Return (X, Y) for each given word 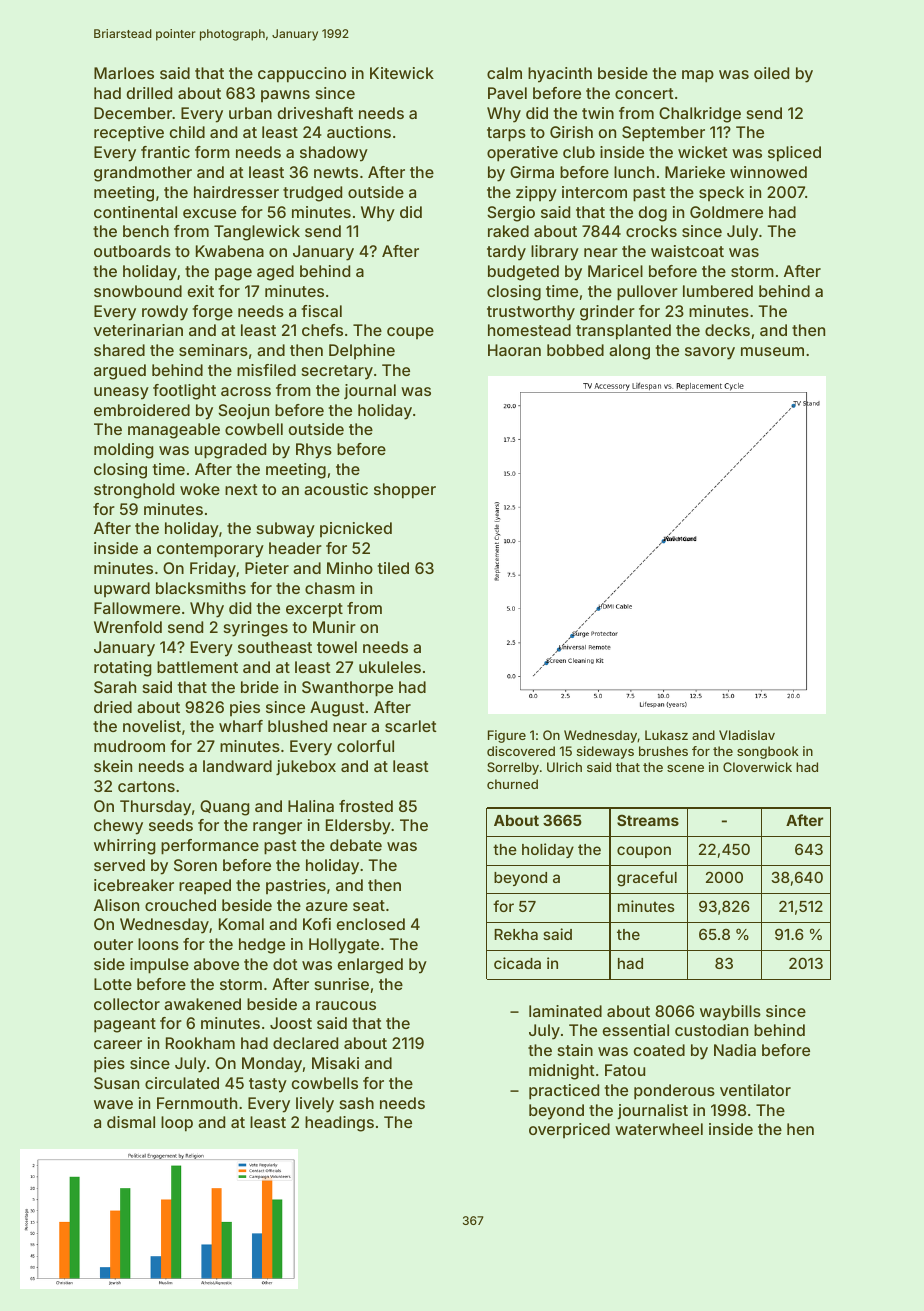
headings (339, 1124)
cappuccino (302, 75)
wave (113, 1104)
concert (644, 93)
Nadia (735, 1050)
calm (504, 73)
